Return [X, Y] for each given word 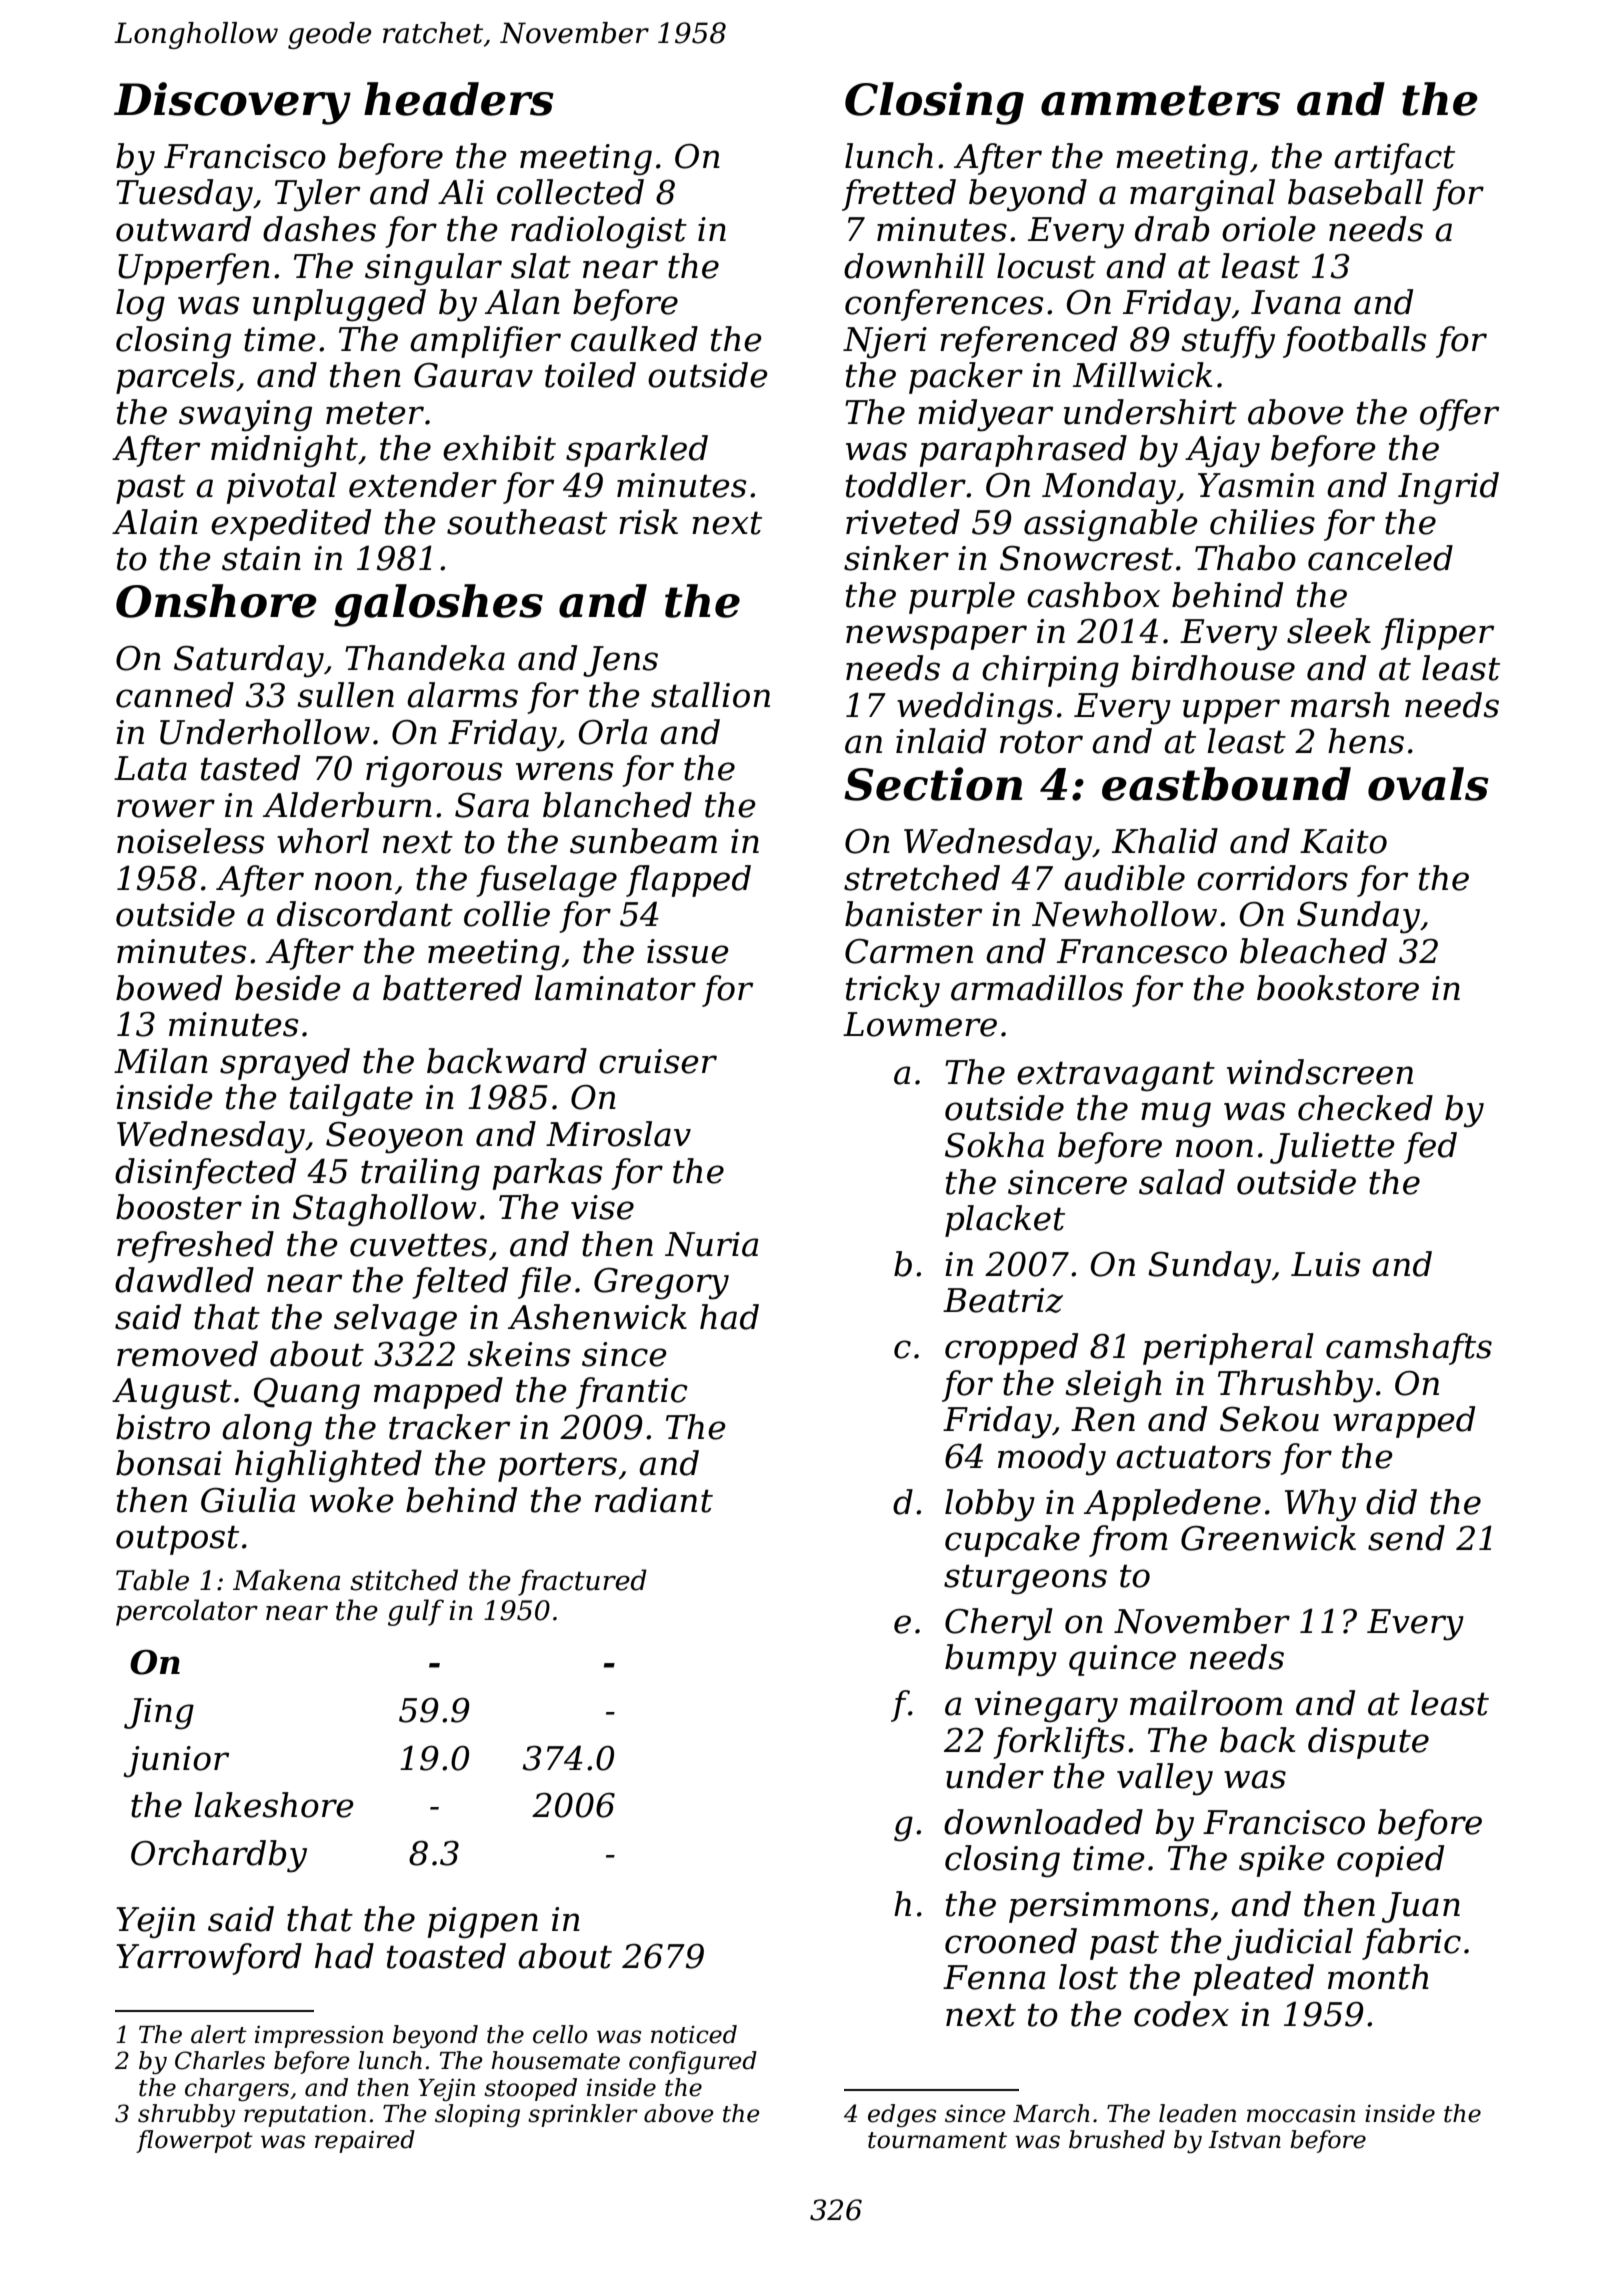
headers [459, 99]
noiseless [191, 841]
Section [933, 784]
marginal [1202, 195]
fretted [899, 195]
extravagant [1116, 1076]
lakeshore [274, 1805]
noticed [694, 2034]
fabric [1411, 1944]
